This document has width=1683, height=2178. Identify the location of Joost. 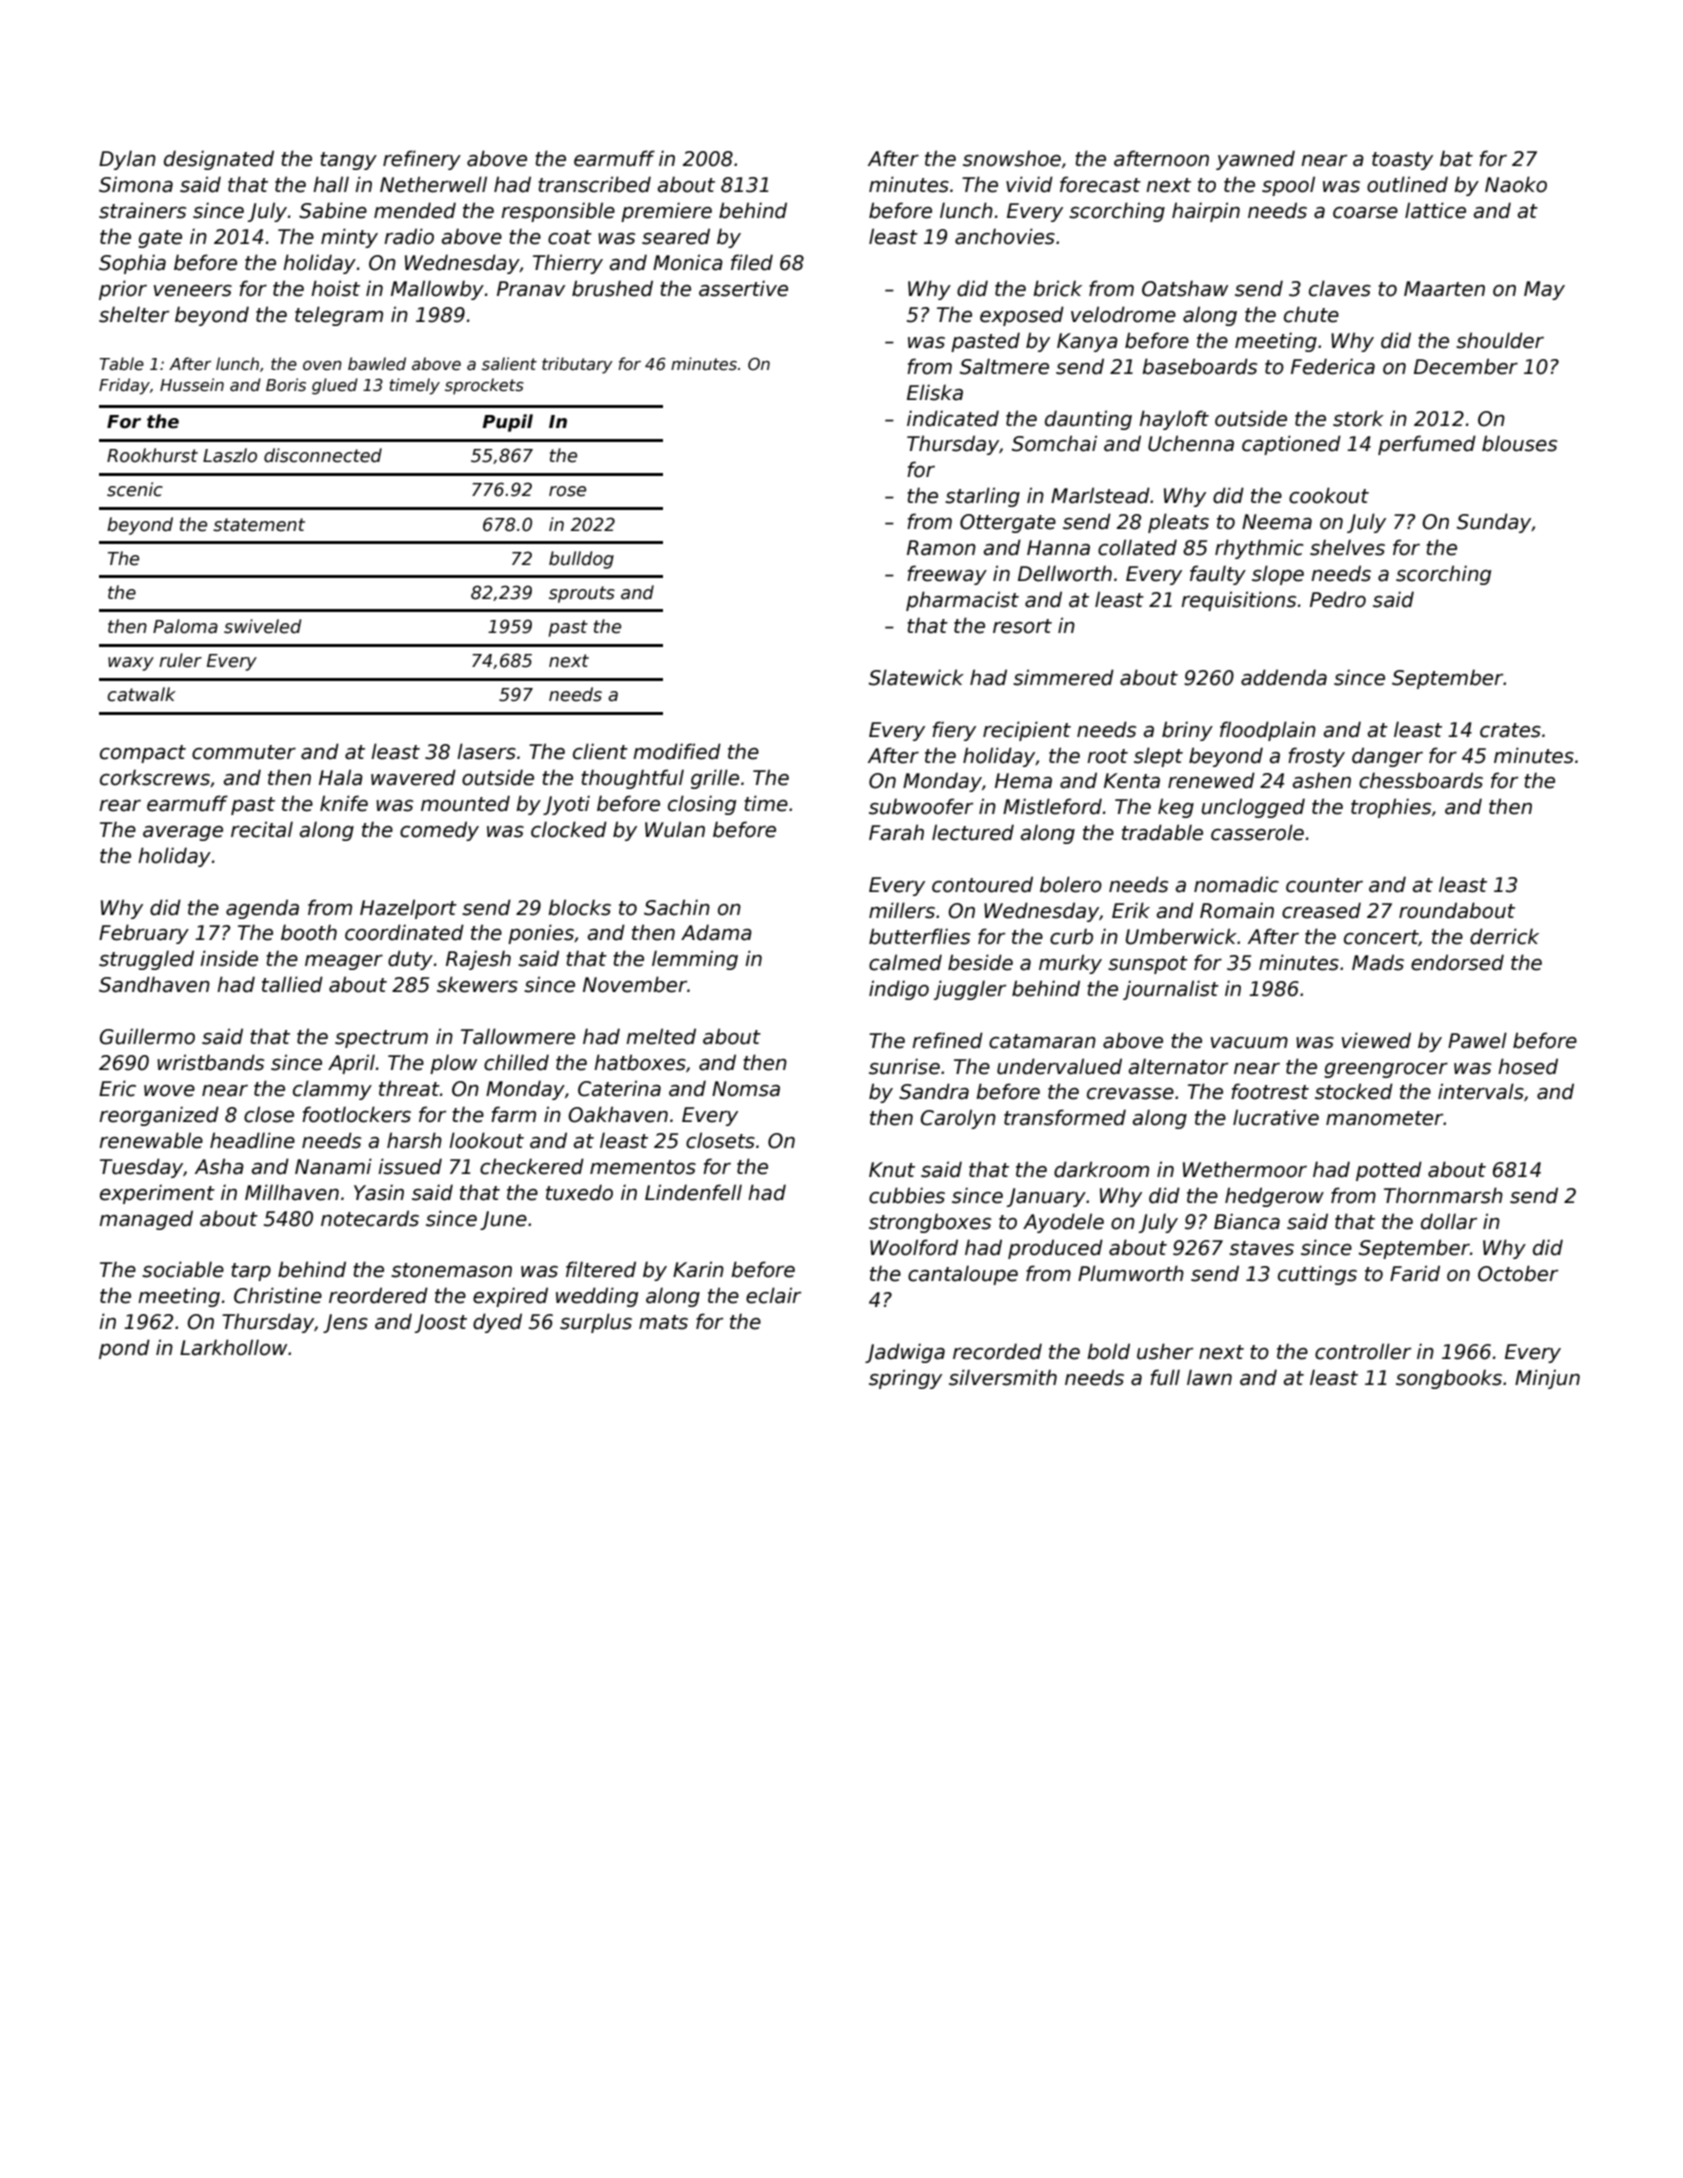
(441, 1323).
